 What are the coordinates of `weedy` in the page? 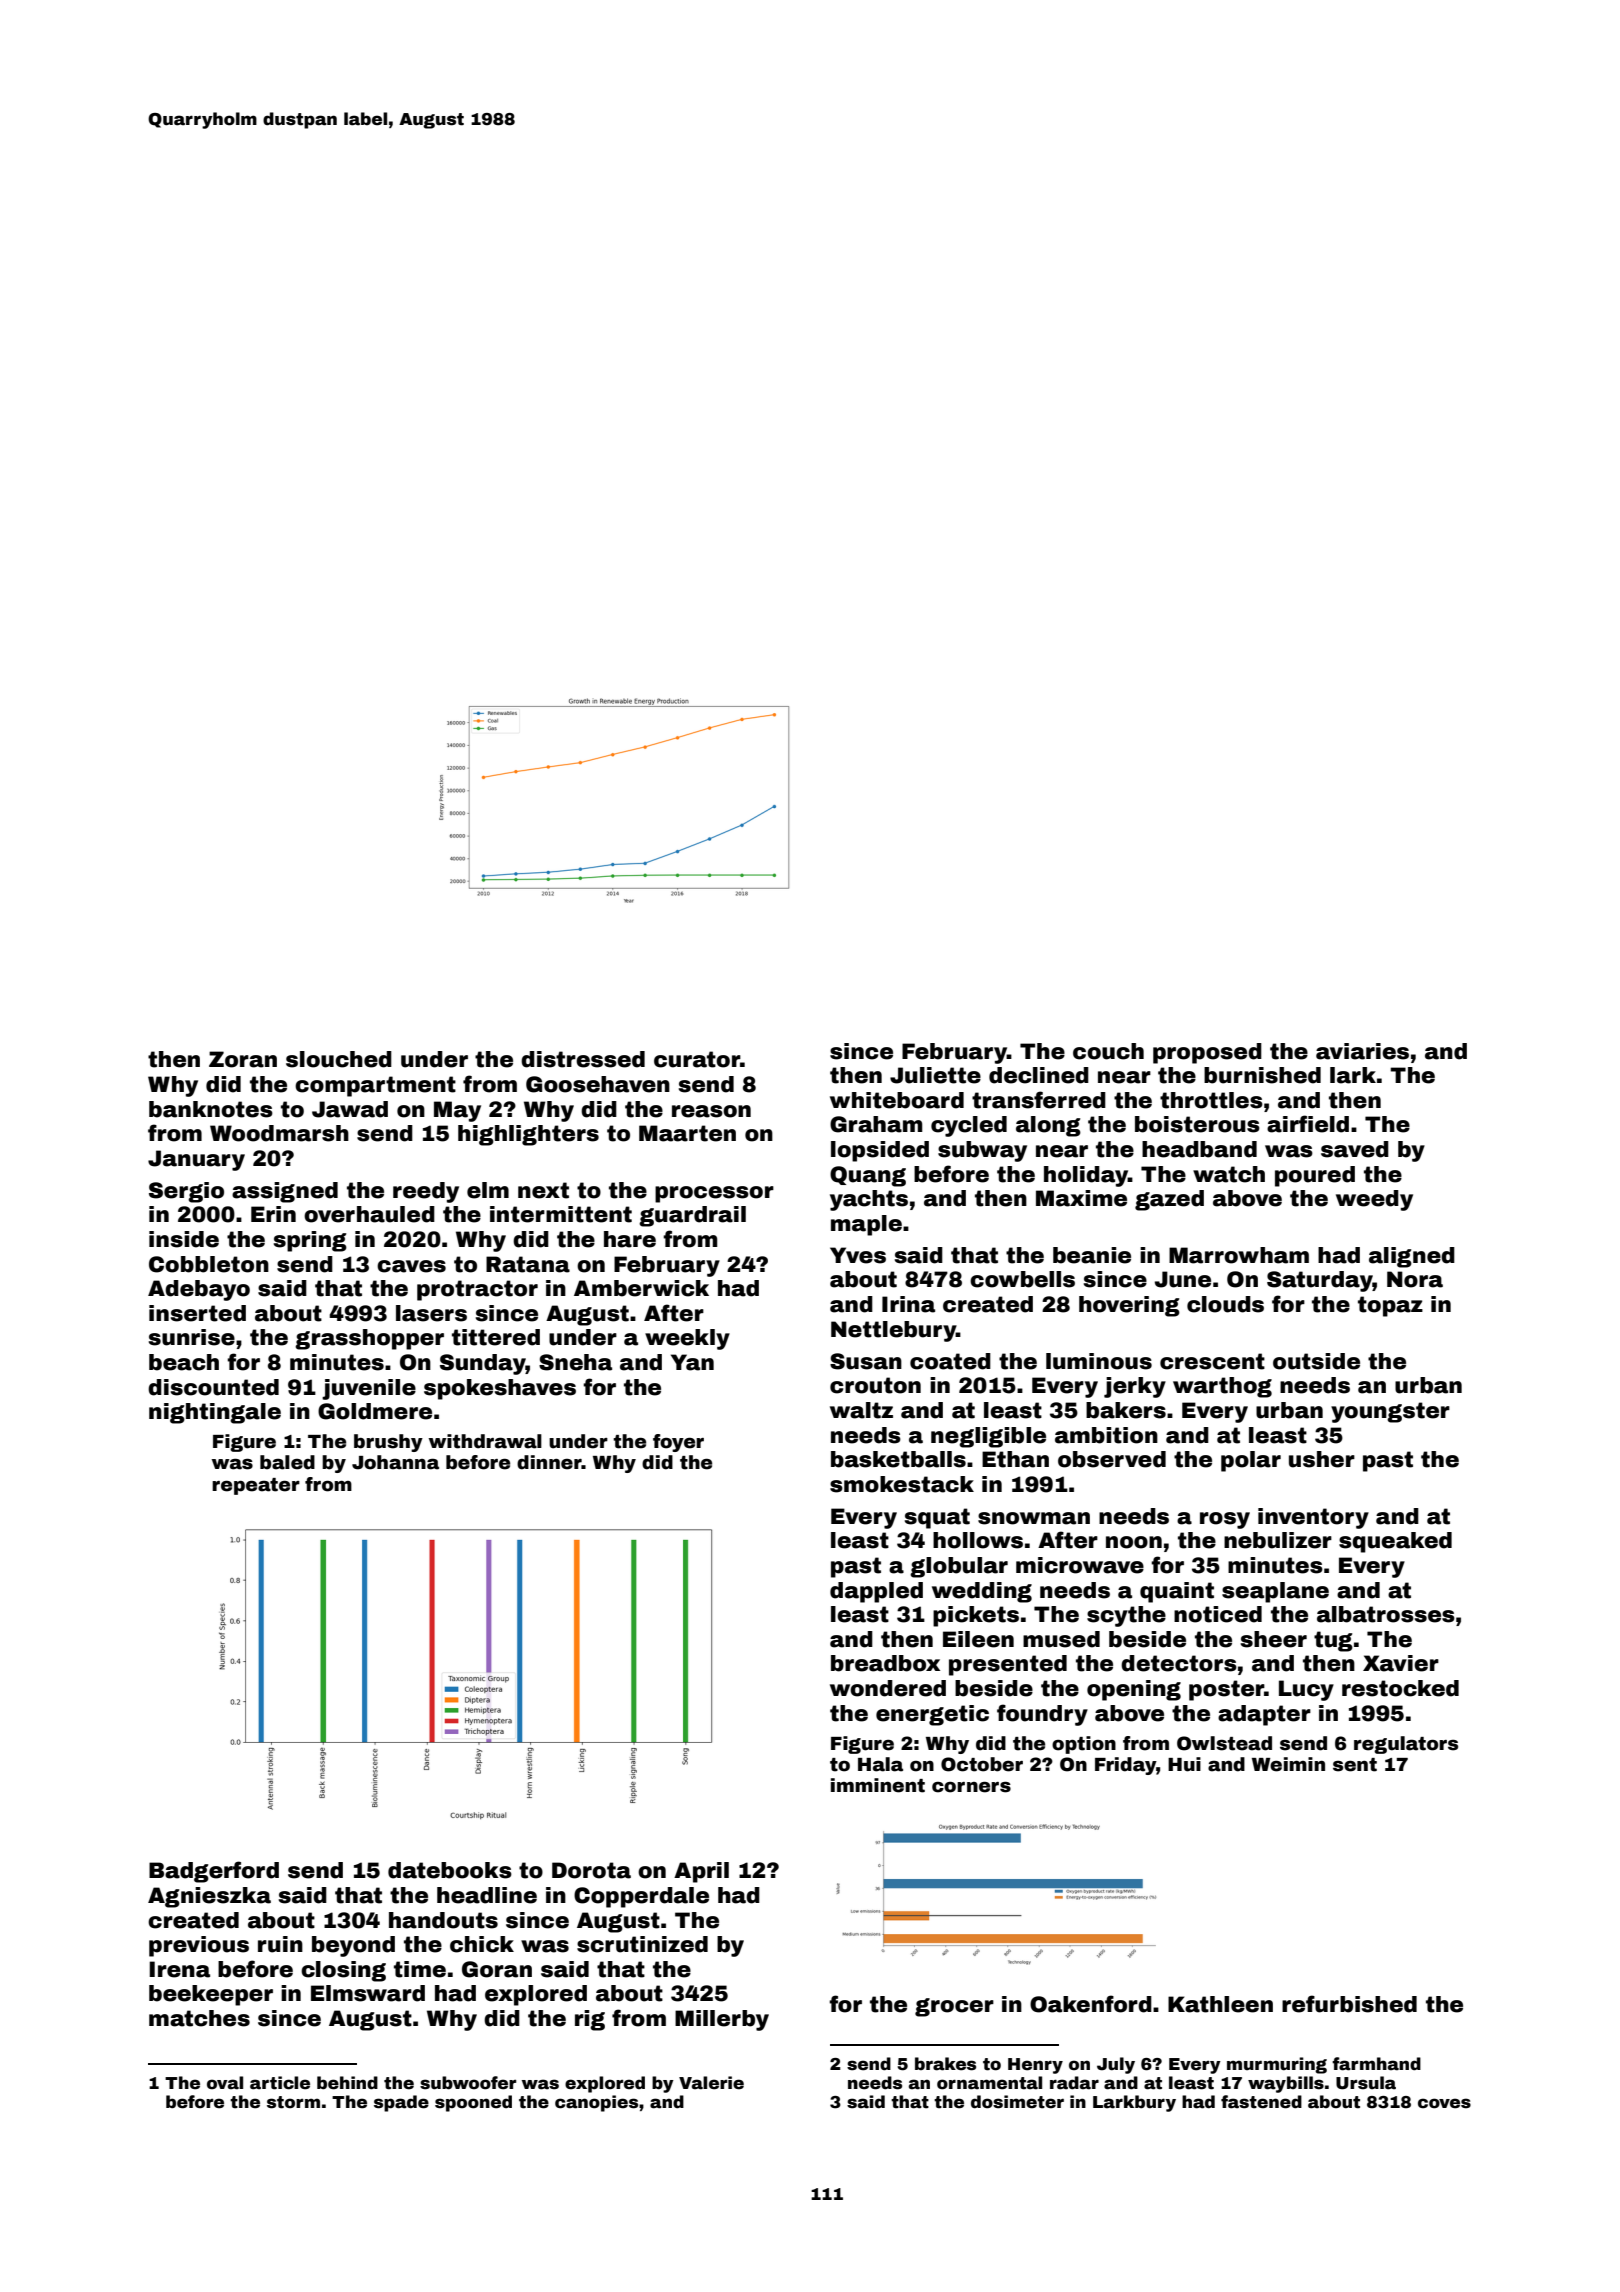 It's located at (1374, 1200).
